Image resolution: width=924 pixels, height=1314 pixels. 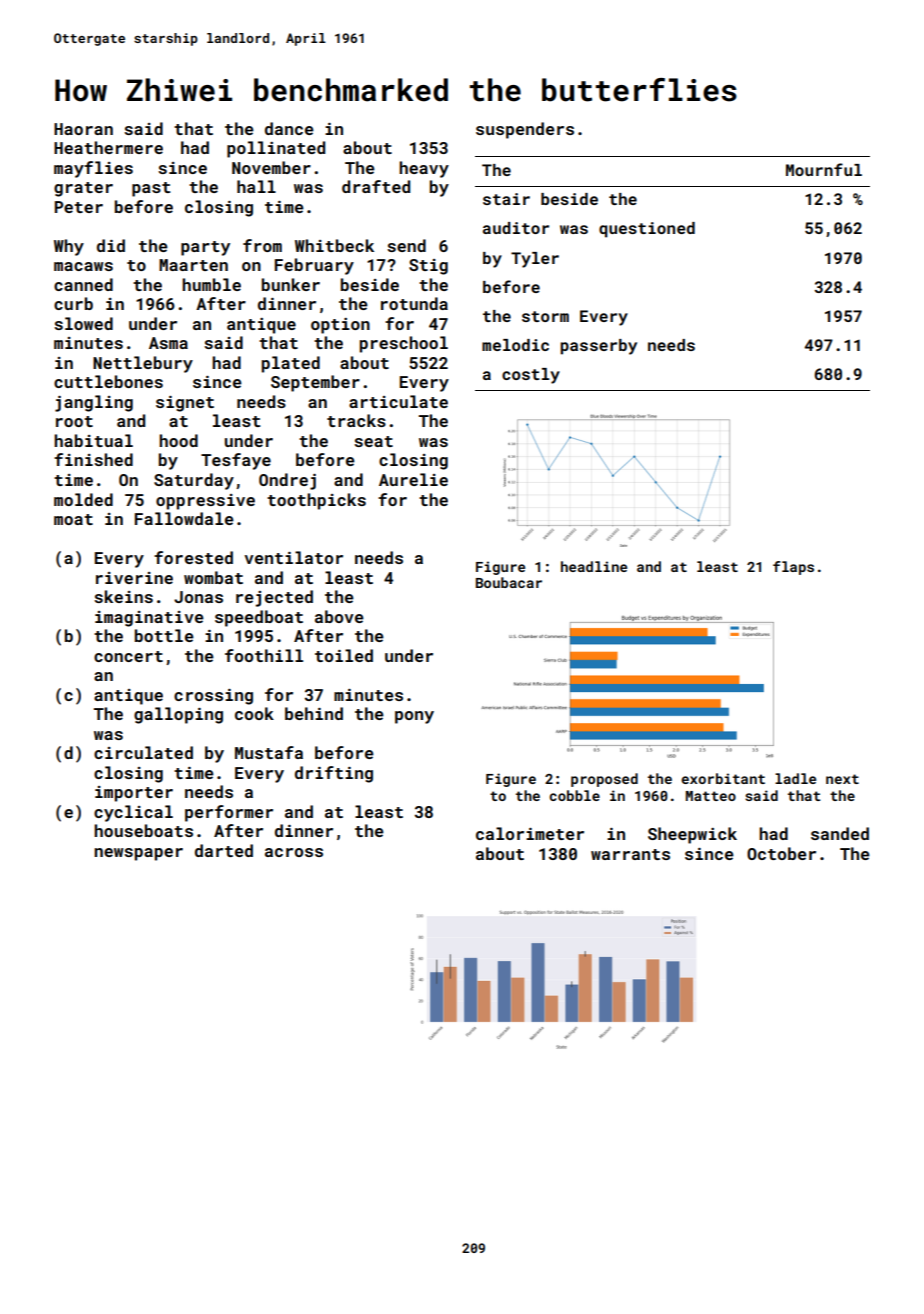 What do you see at coordinates (334, 245) in the document?
I see `Whitbeck` at bounding box center [334, 245].
